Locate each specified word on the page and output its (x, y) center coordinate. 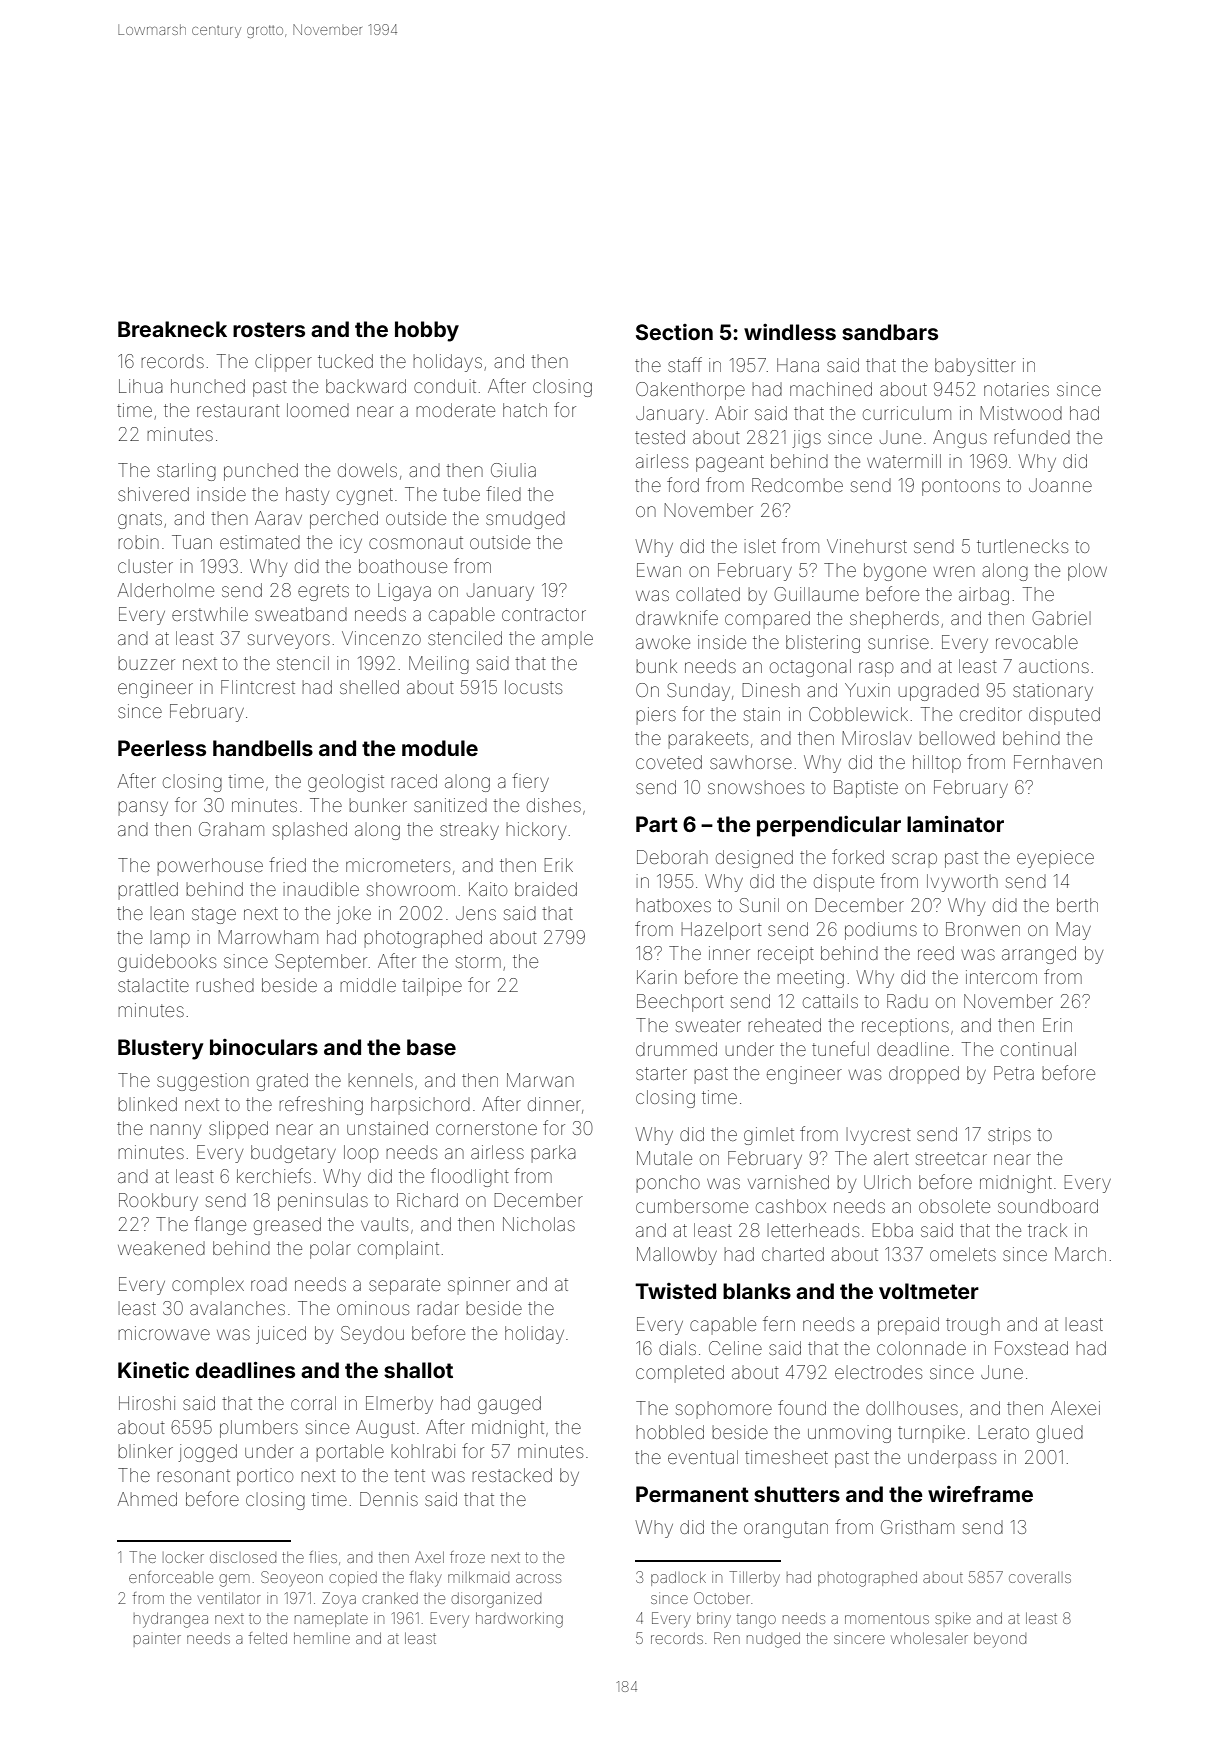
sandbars (890, 332)
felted (268, 1638)
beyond (1000, 1640)
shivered (153, 494)
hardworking (519, 1620)
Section (674, 332)
